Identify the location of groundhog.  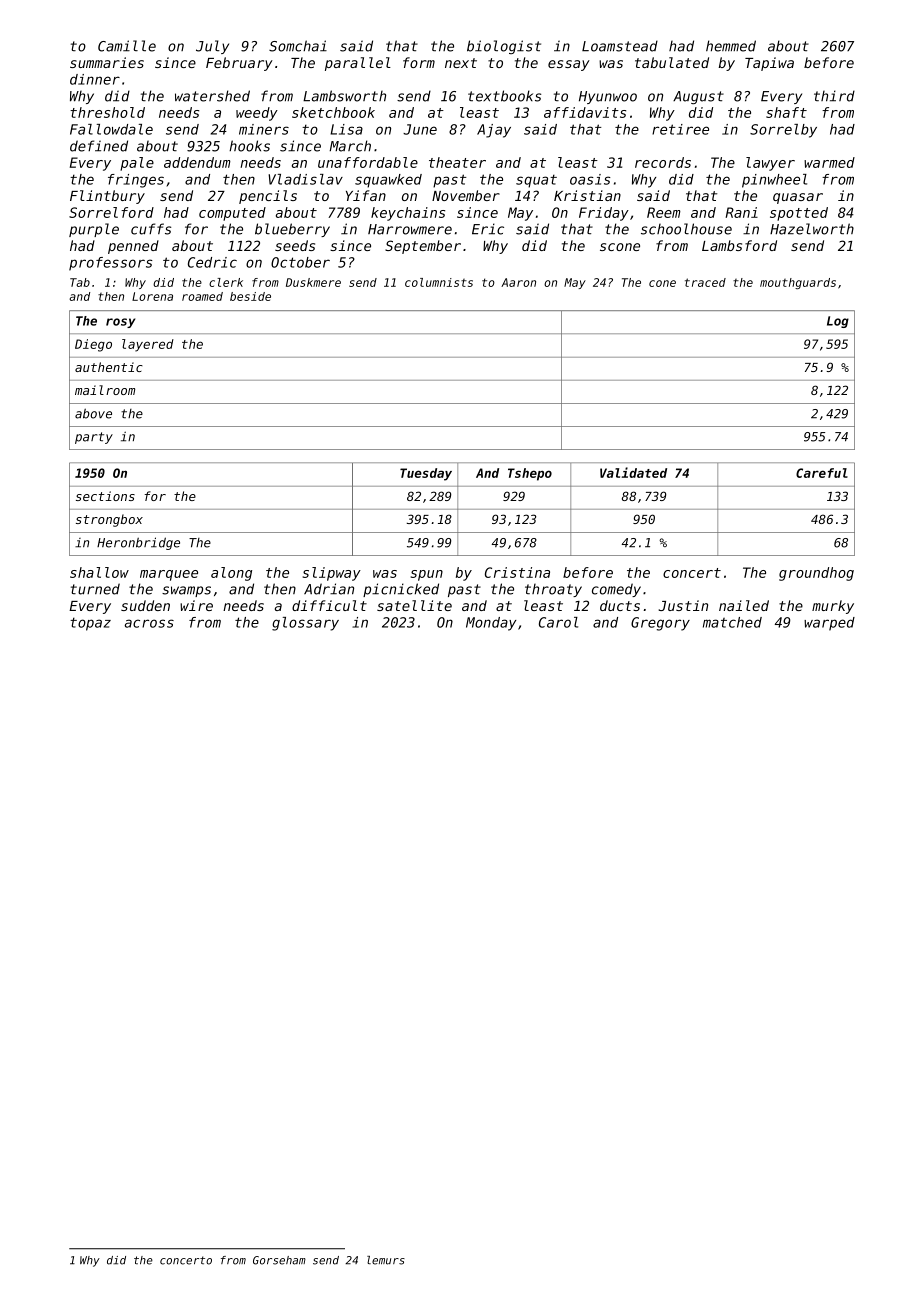
(816, 574).
